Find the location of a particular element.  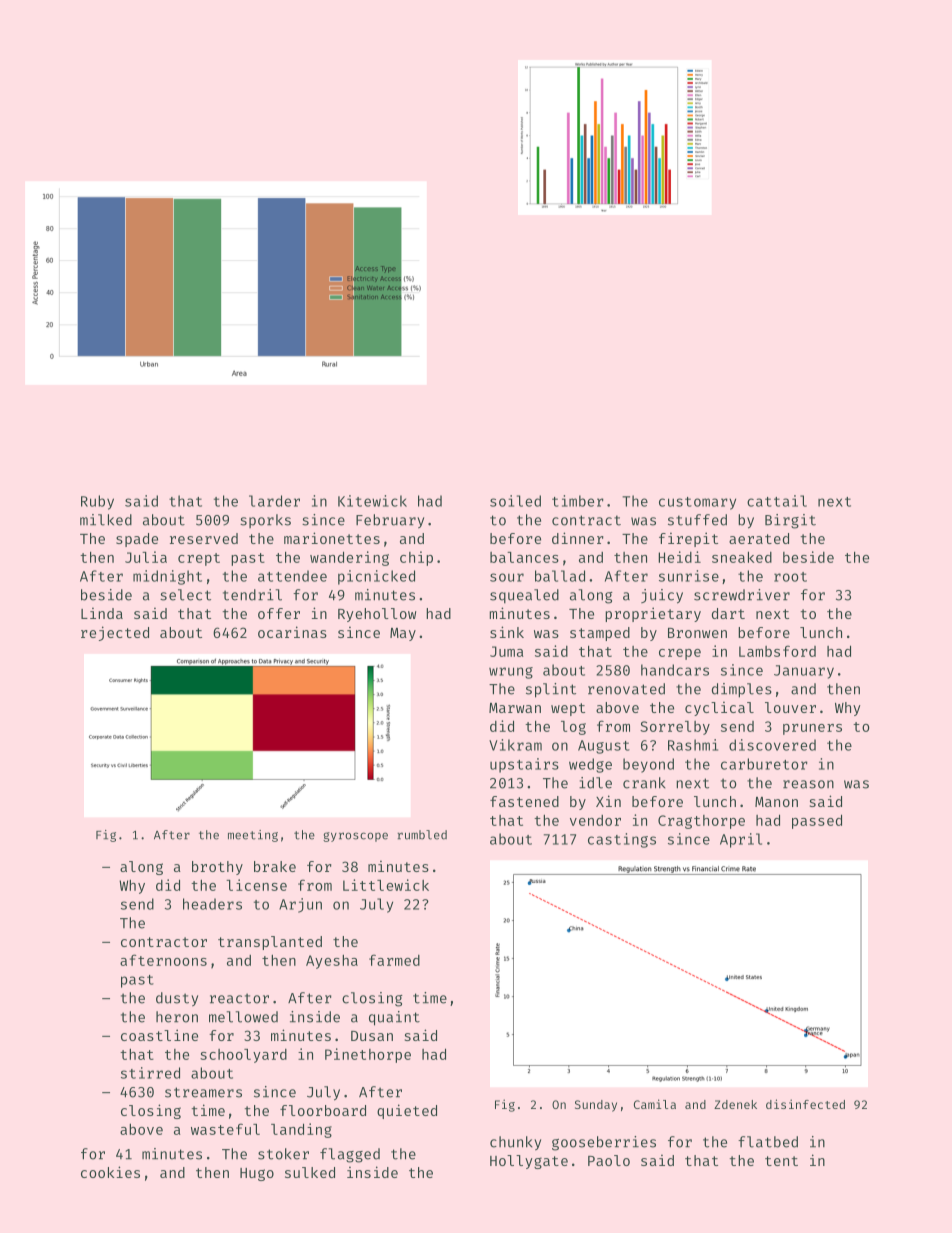

Cragthorpe is located at coordinates (701, 822).
